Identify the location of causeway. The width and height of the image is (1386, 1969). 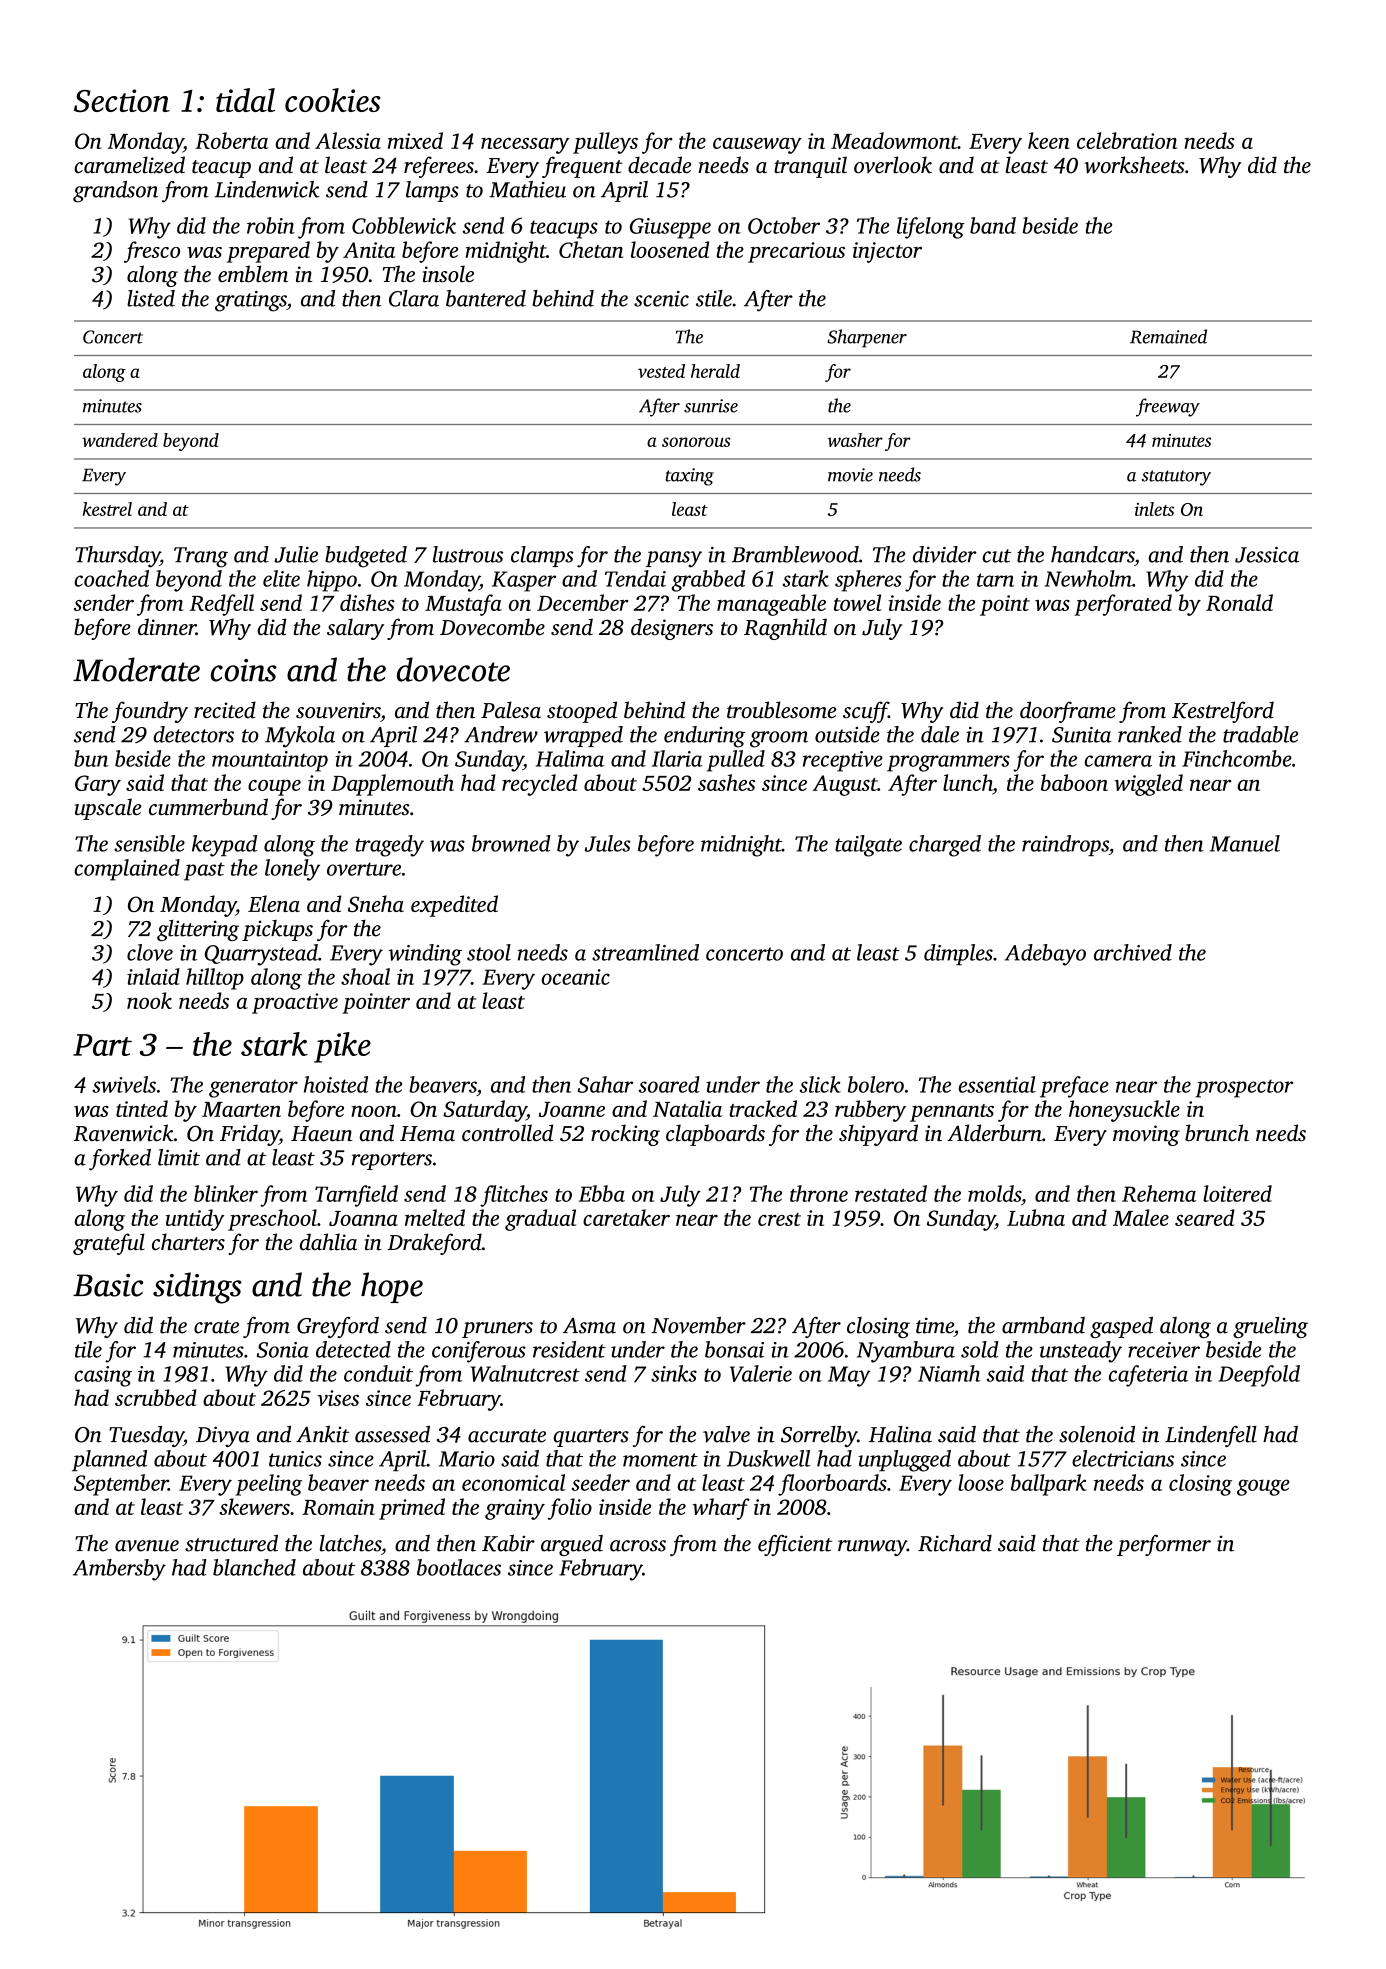
(757, 146).
